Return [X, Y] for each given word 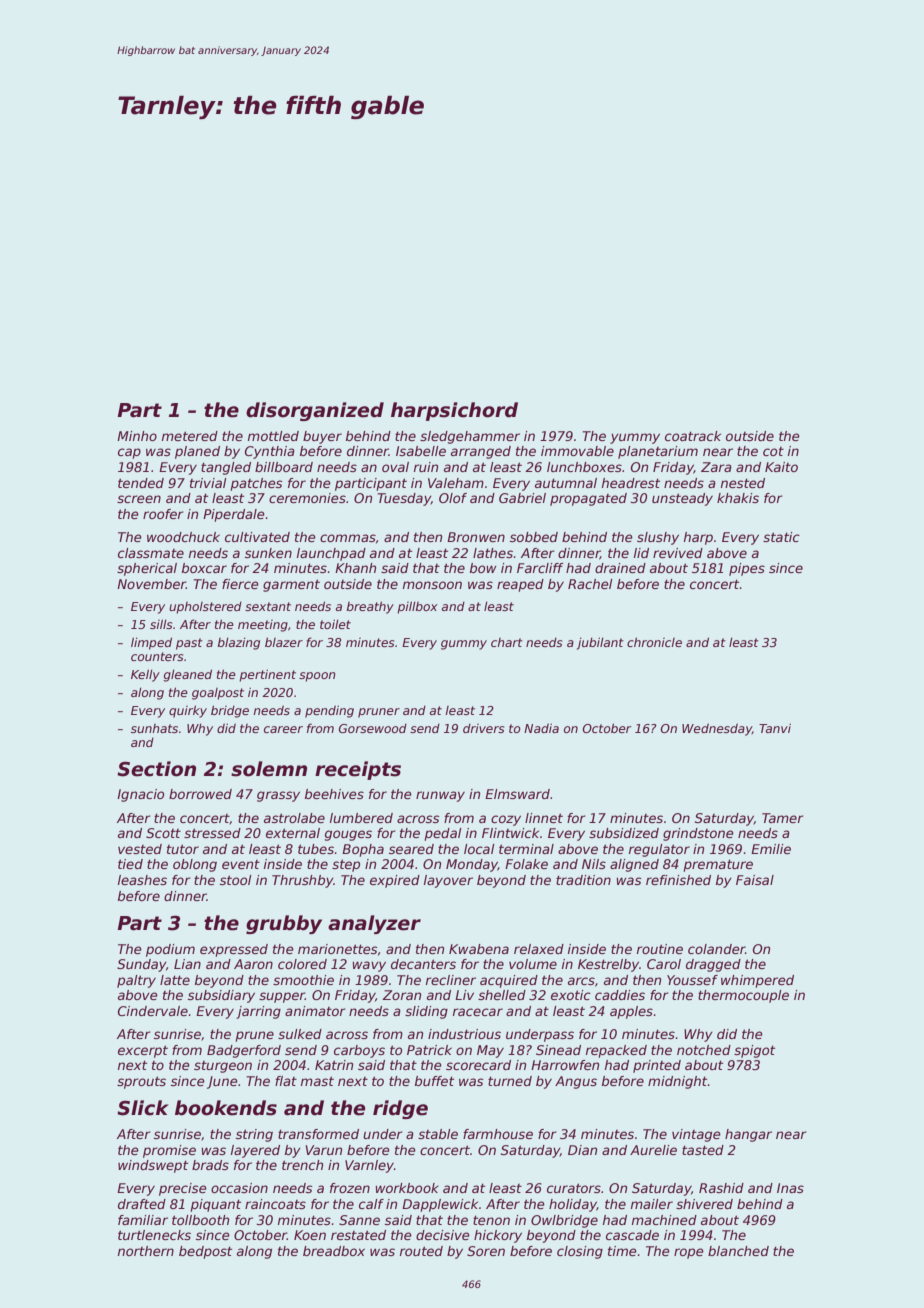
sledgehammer [470, 437]
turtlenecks [154, 1235]
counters [157, 656]
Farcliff [540, 568]
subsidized [624, 833]
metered [190, 436]
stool [235, 880]
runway [440, 796]
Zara [716, 467]
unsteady [682, 499]
